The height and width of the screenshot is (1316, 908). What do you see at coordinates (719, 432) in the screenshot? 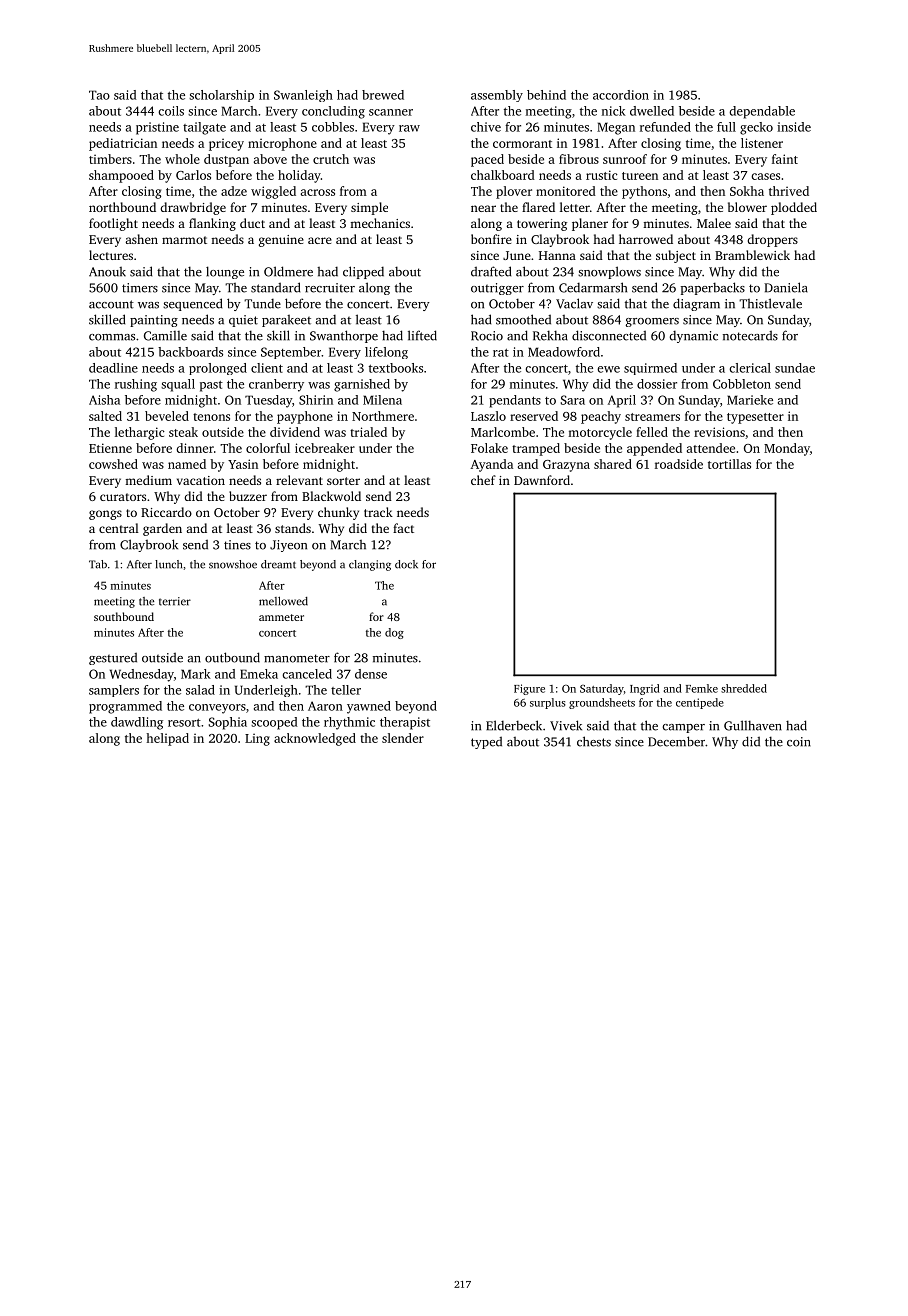
I see `revisions` at bounding box center [719, 432].
